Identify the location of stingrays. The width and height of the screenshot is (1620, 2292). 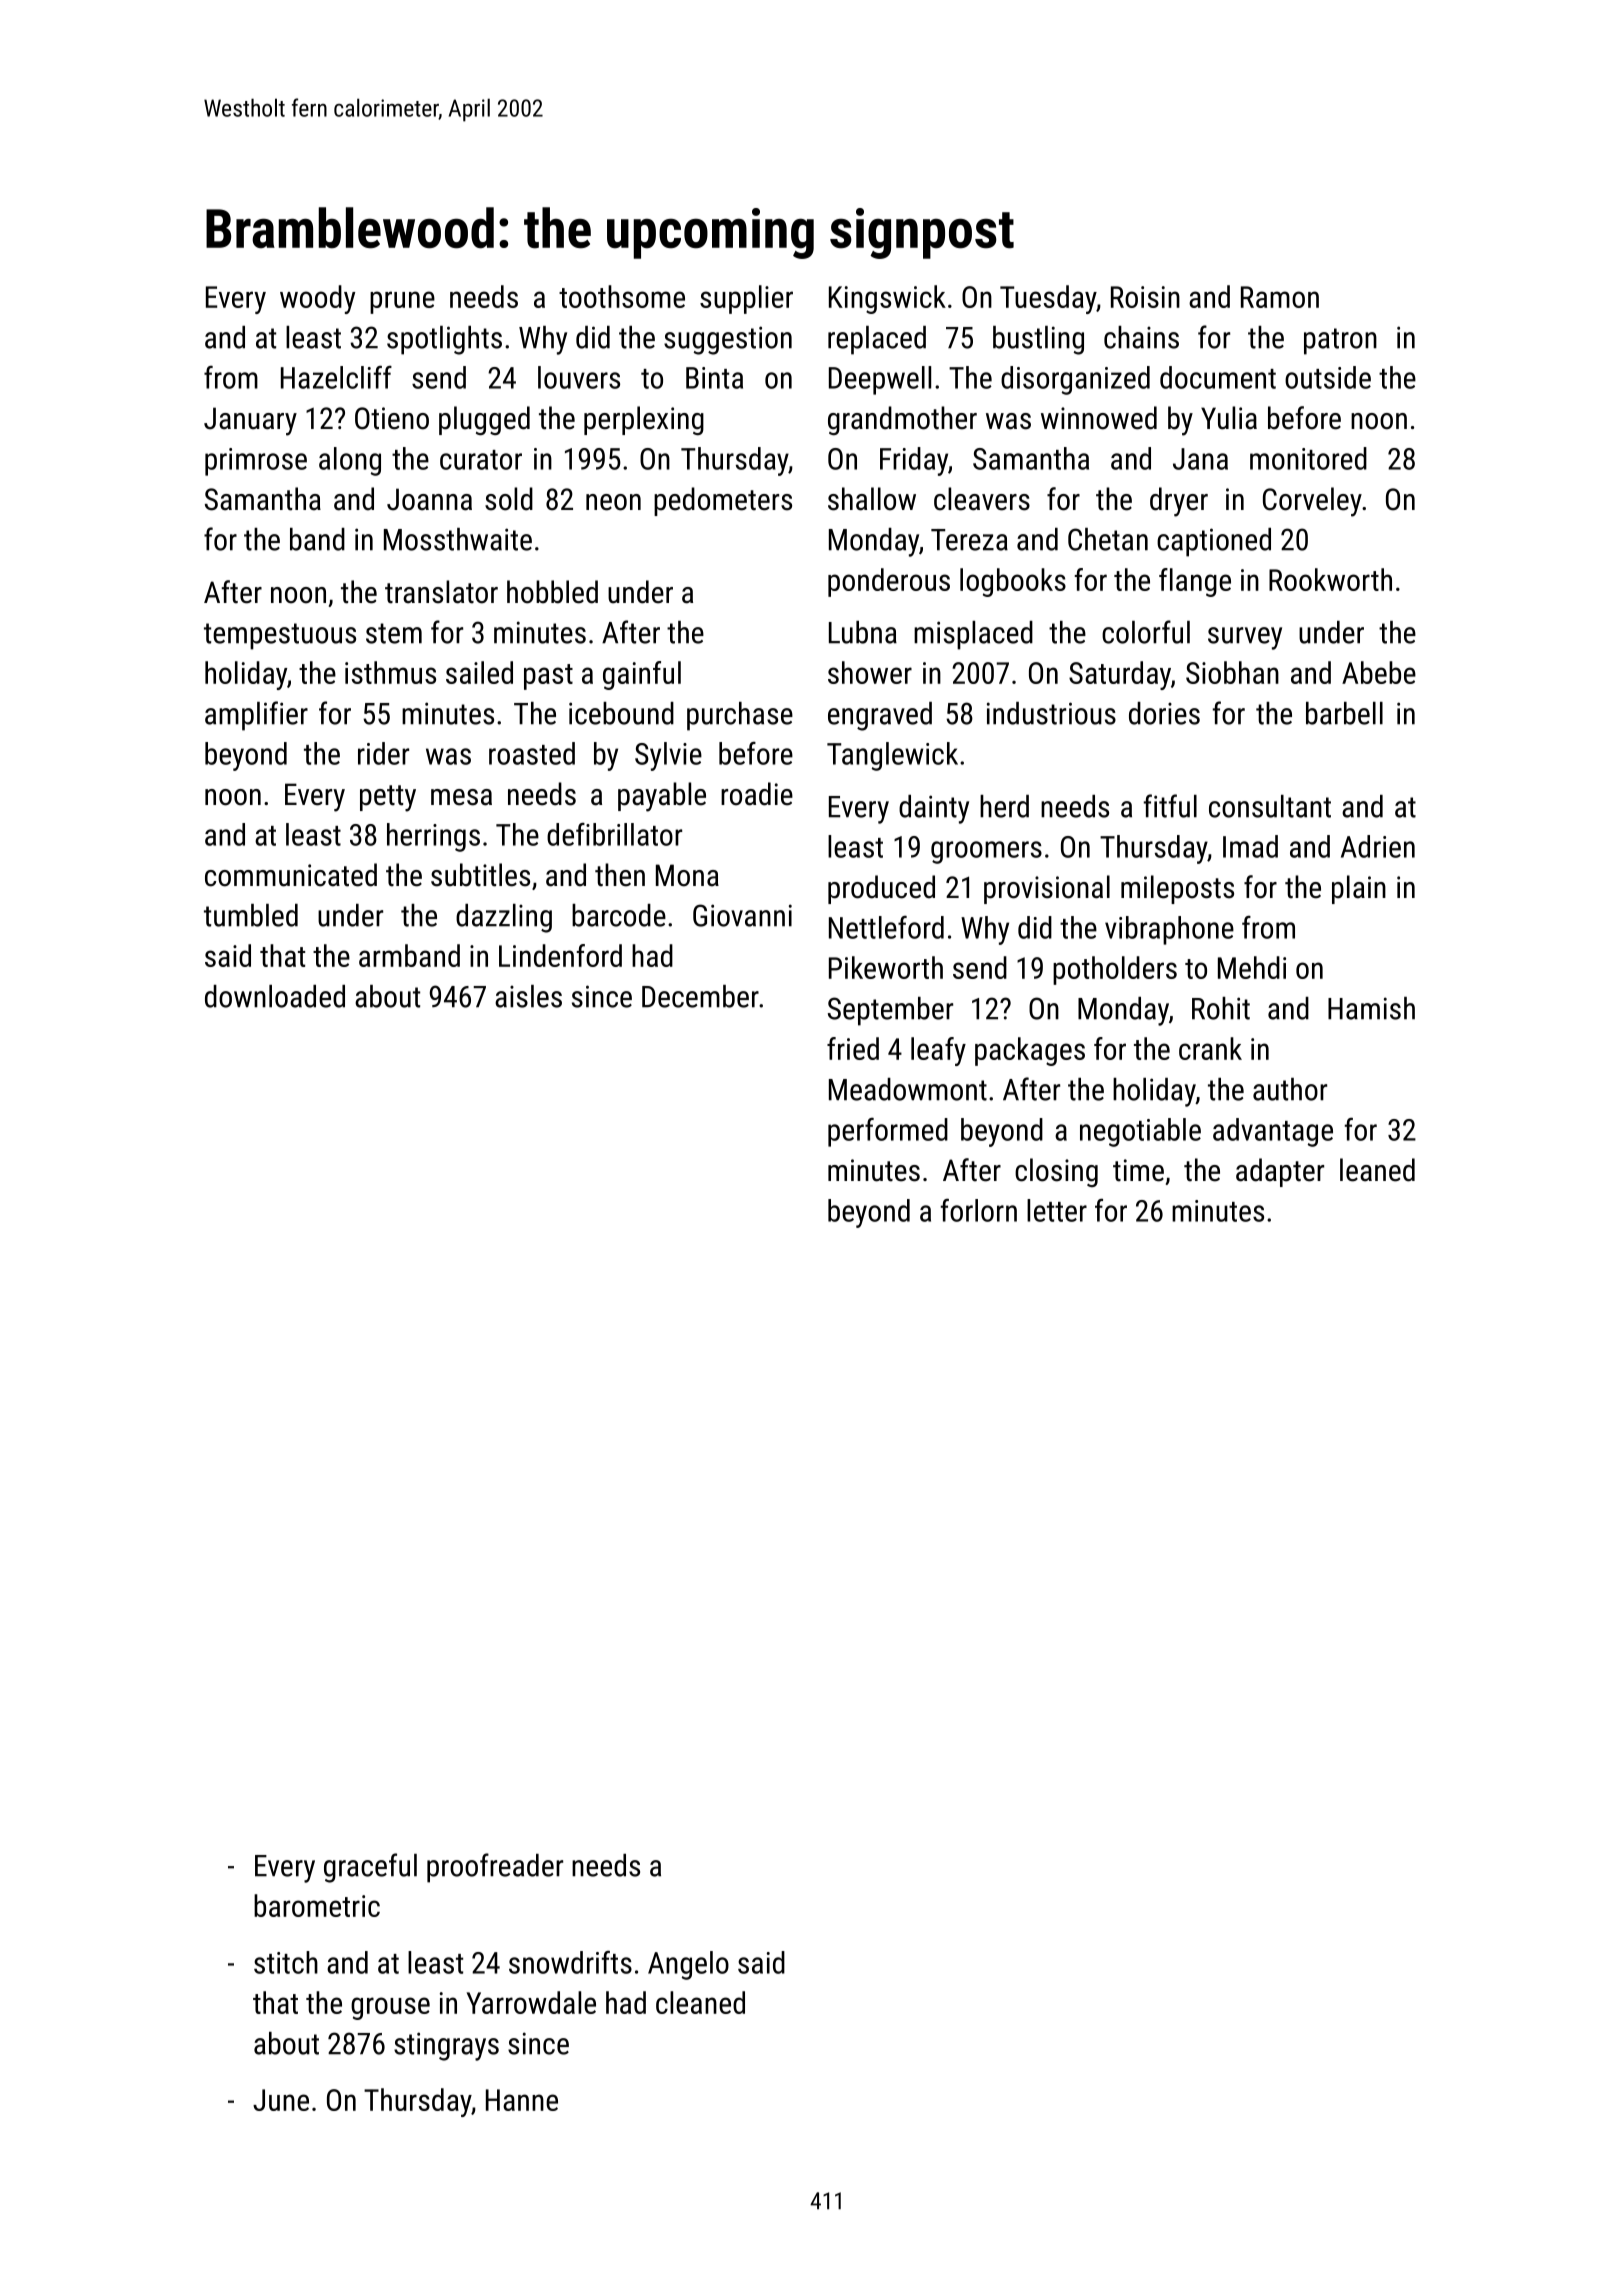
(446, 2046).
